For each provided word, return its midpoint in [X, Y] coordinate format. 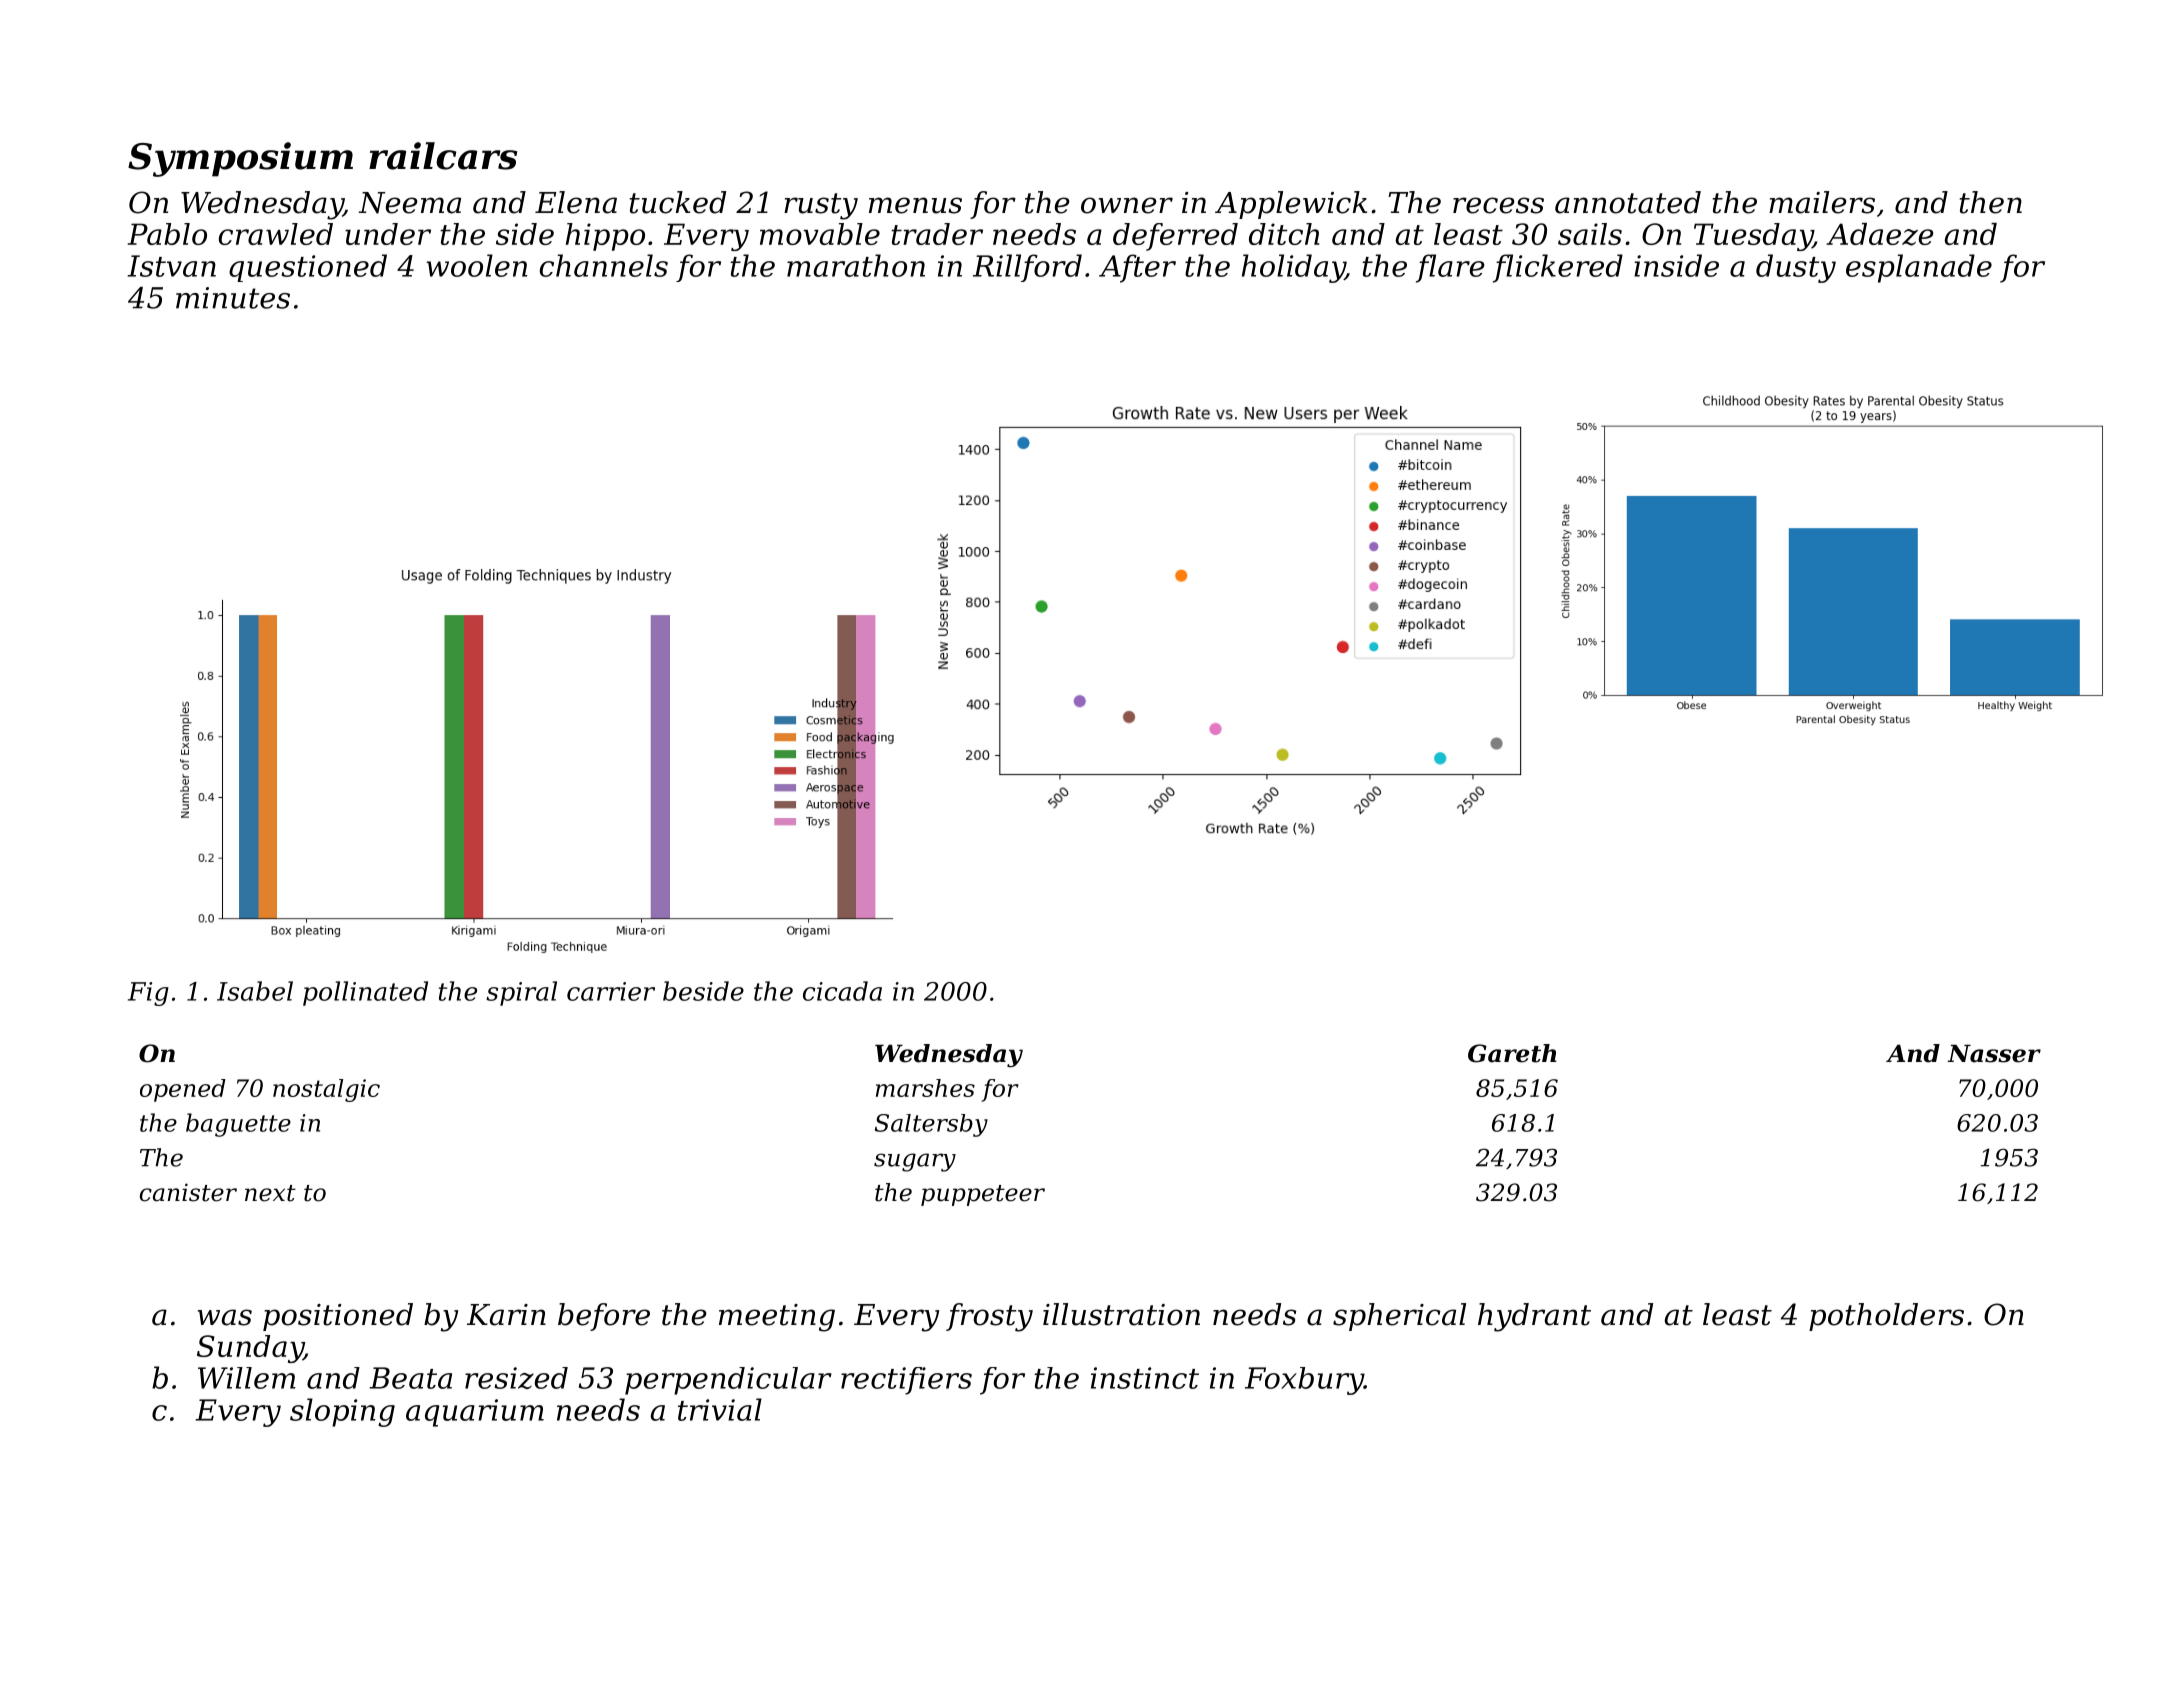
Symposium [240, 159]
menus [915, 205]
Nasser [1994, 1053]
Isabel [255, 991]
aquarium [475, 1413]
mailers [1822, 202]
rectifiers [906, 1381]
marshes [925, 1088]
